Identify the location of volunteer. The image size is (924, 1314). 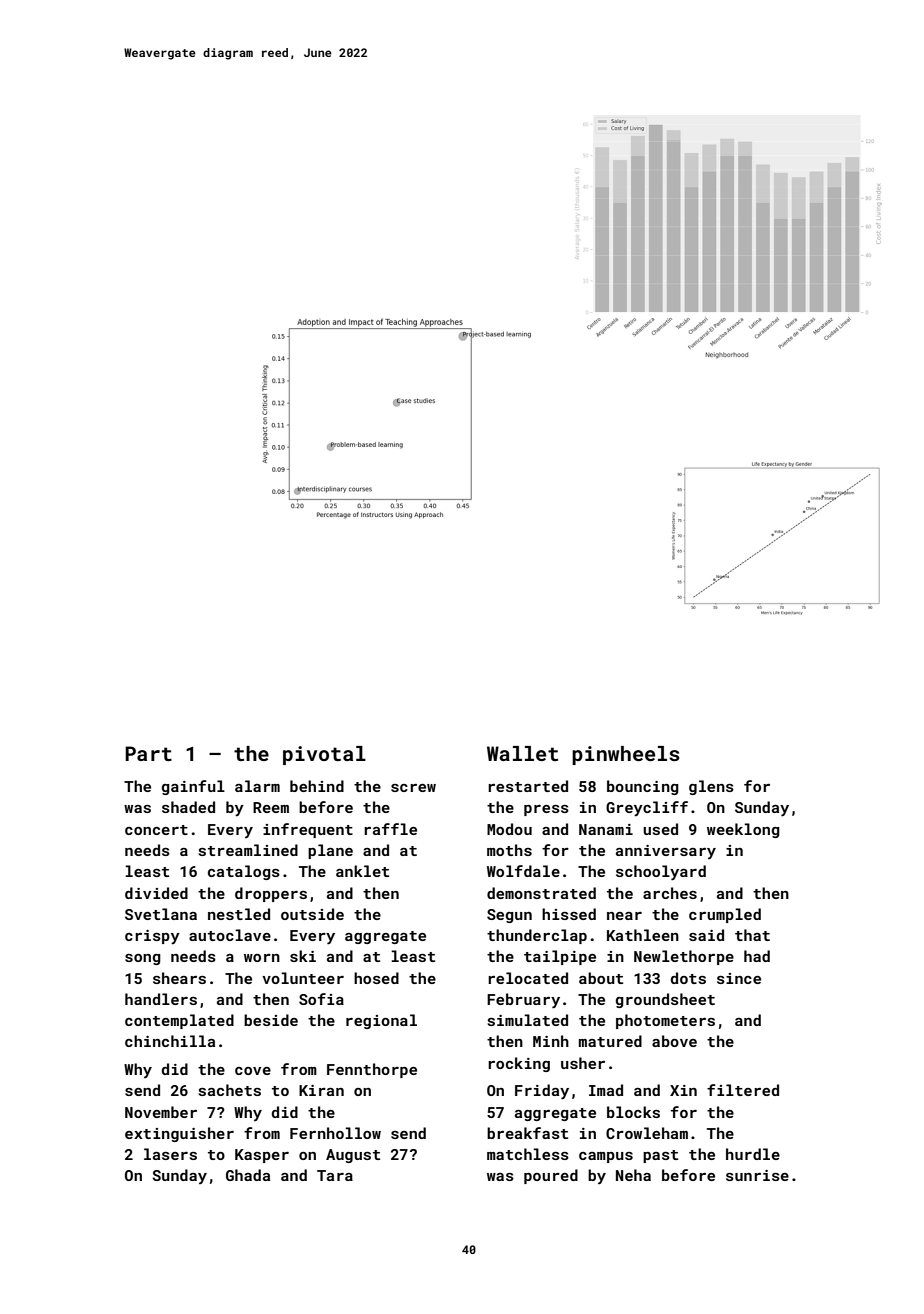
(303, 978).
